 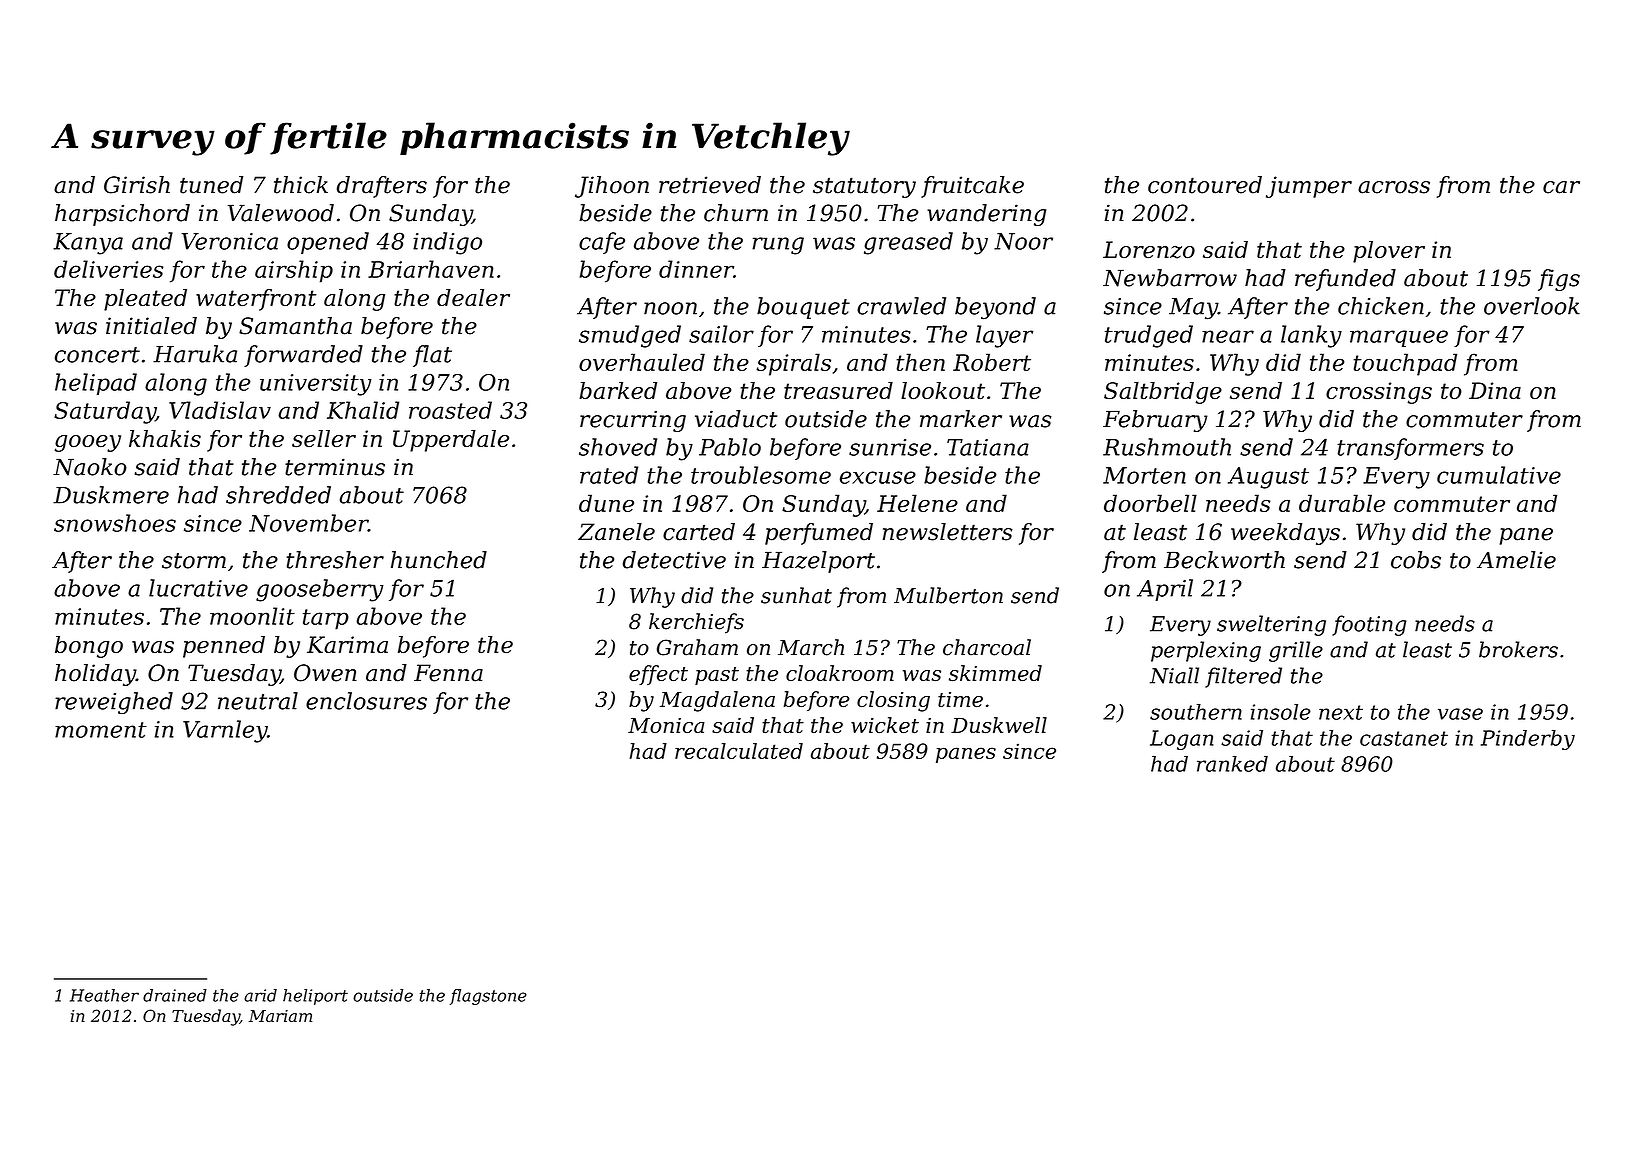 What do you see at coordinates (1499, 475) in the screenshot?
I see `cumulative` at bounding box center [1499, 475].
